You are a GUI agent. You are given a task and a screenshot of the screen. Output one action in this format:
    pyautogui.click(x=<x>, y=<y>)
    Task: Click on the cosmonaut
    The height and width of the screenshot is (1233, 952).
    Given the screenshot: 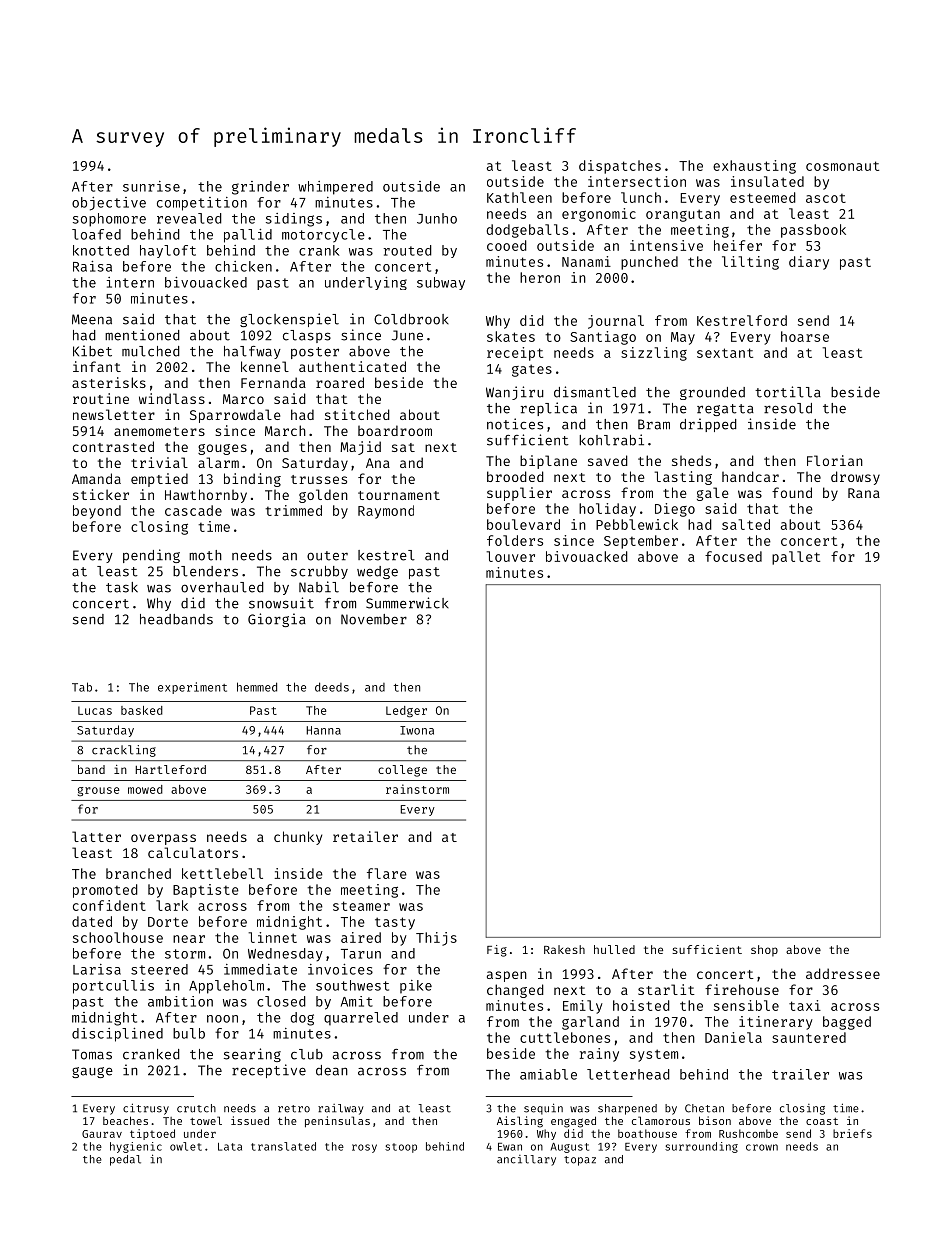 What is the action you would take?
    pyautogui.click(x=842, y=166)
